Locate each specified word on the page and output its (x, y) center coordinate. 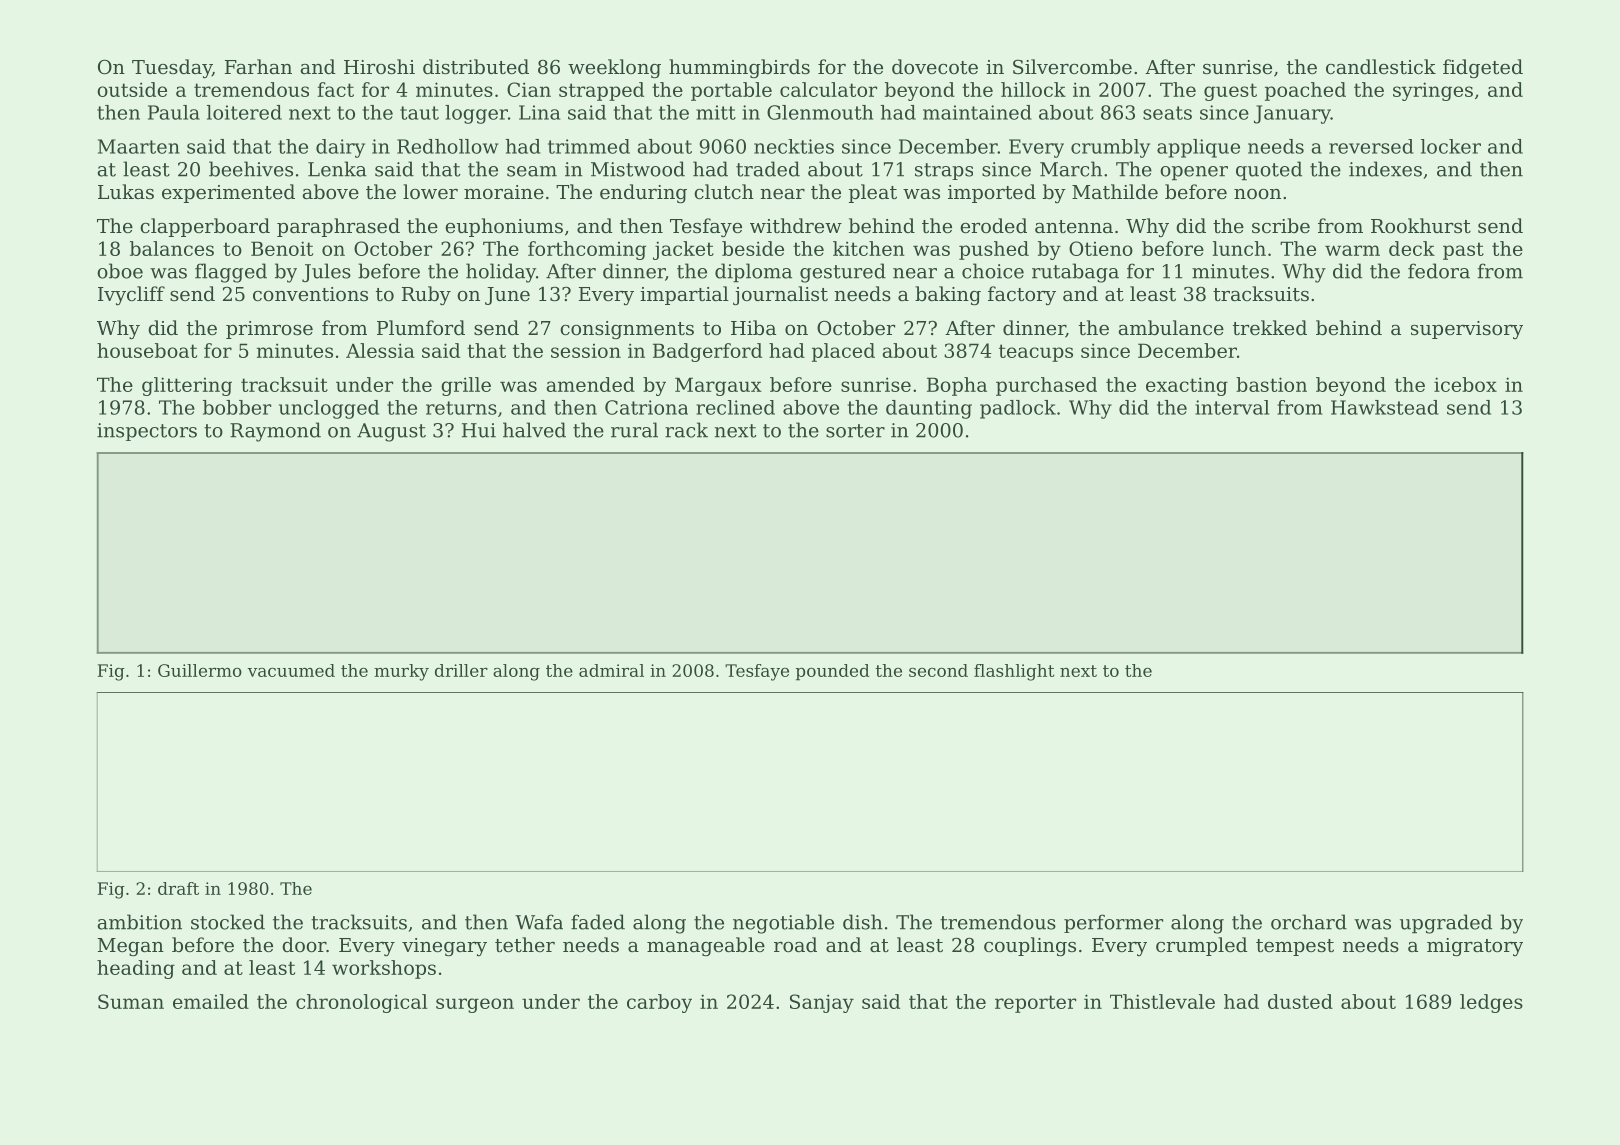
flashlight (1014, 672)
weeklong (614, 68)
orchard (1309, 922)
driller (461, 670)
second (938, 670)
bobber (237, 407)
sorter (855, 431)
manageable (706, 946)
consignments (627, 330)
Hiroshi (379, 66)
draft (178, 888)
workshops (384, 969)
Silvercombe (1072, 66)
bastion (1271, 384)
